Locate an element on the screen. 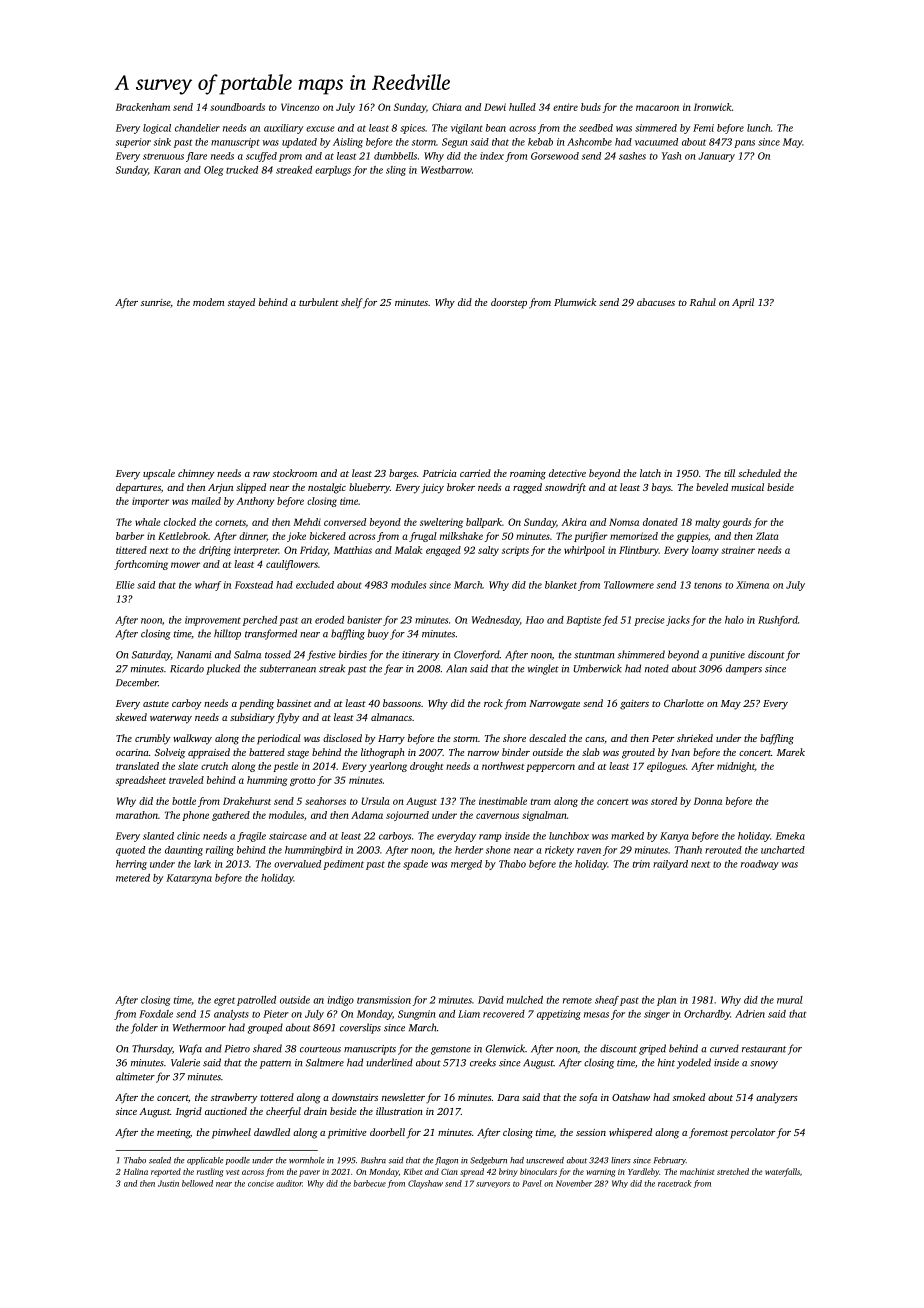 The image size is (924, 1308). Cian is located at coordinates (449, 1172).
